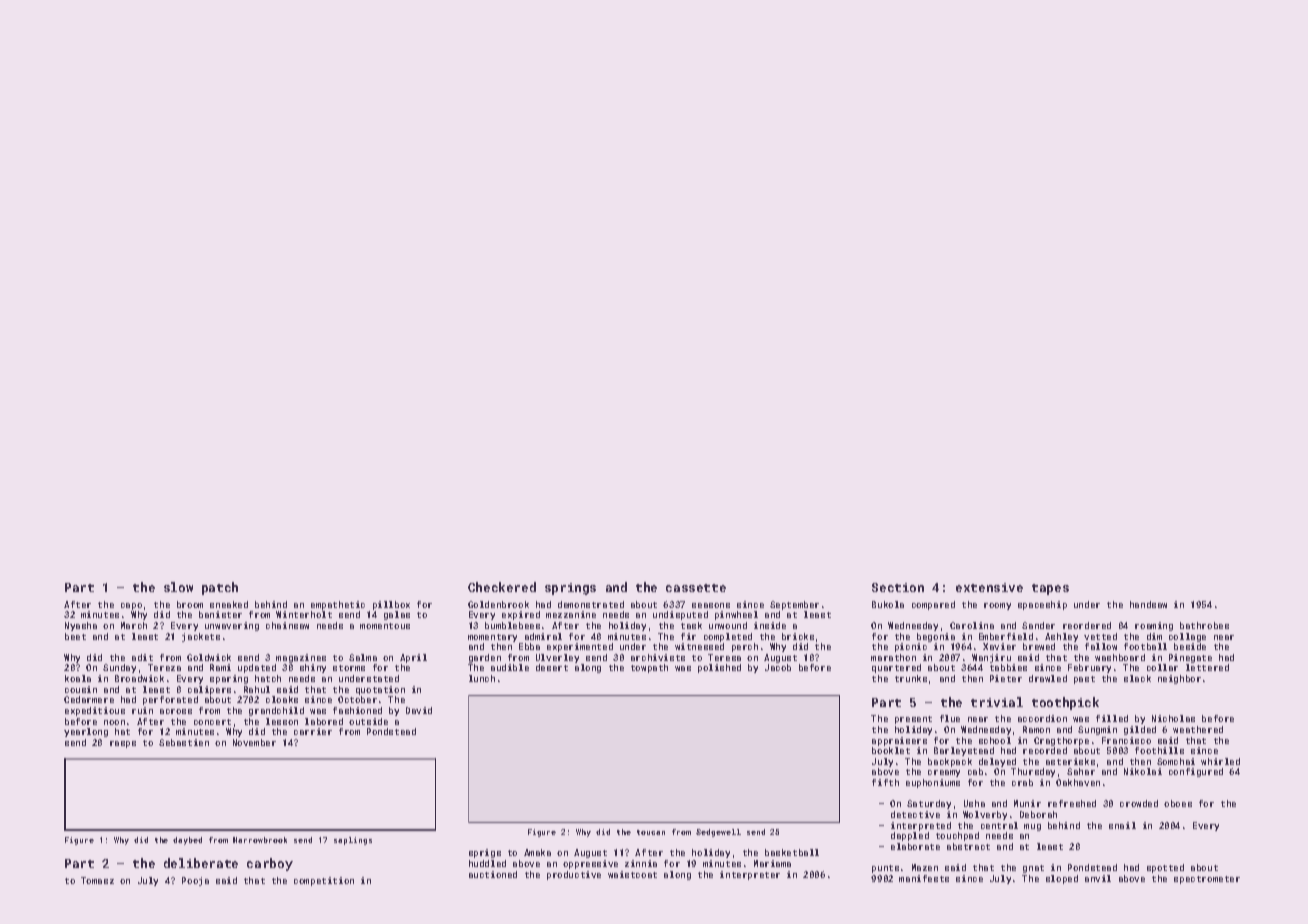 Image resolution: width=1308 pixels, height=924 pixels. What do you see at coordinates (574, 875) in the screenshot?
I see `productive` at bounding box center [574, 875].
